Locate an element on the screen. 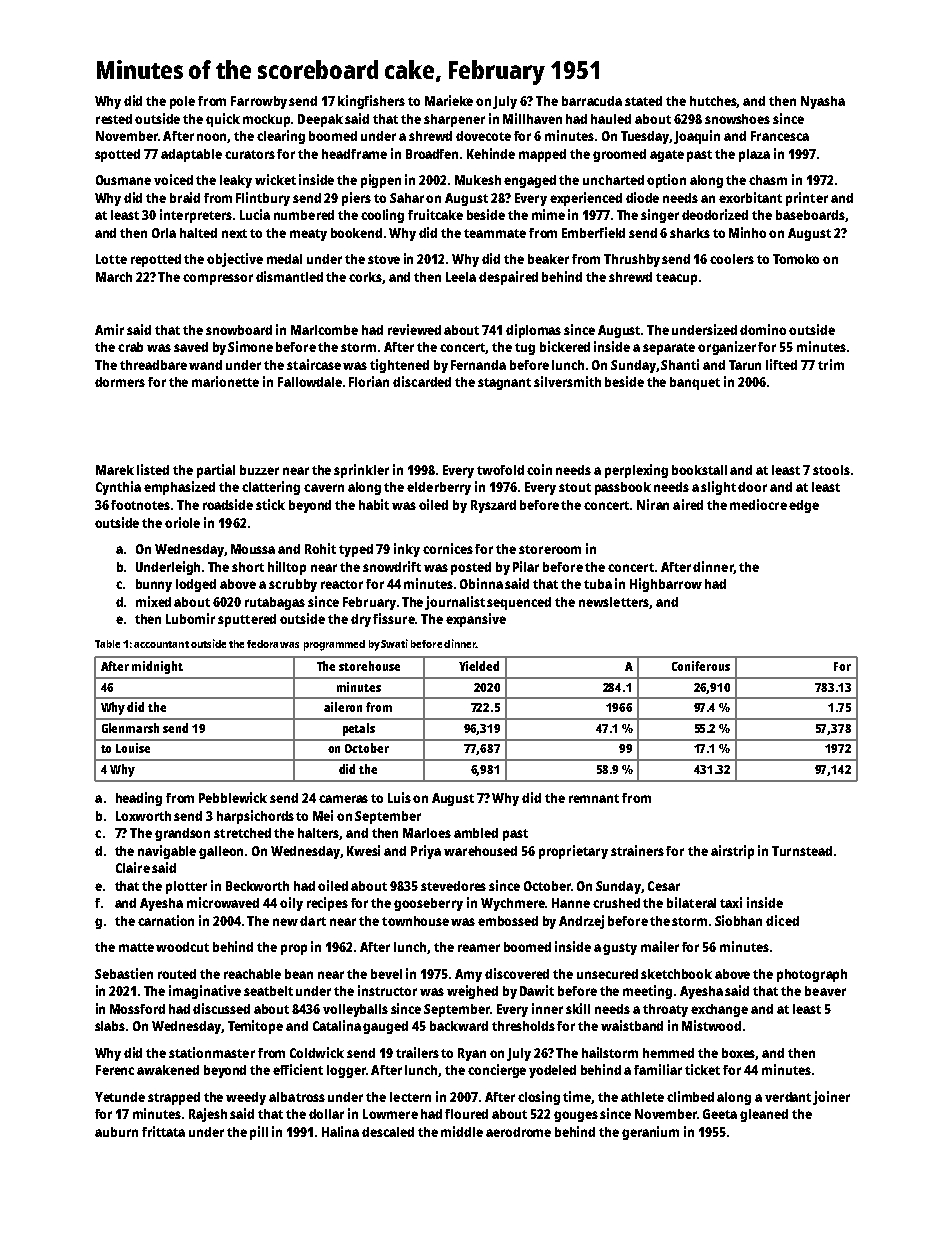 The image size is (952, 1233). harpsichords is located at coordinates (255, 817).
